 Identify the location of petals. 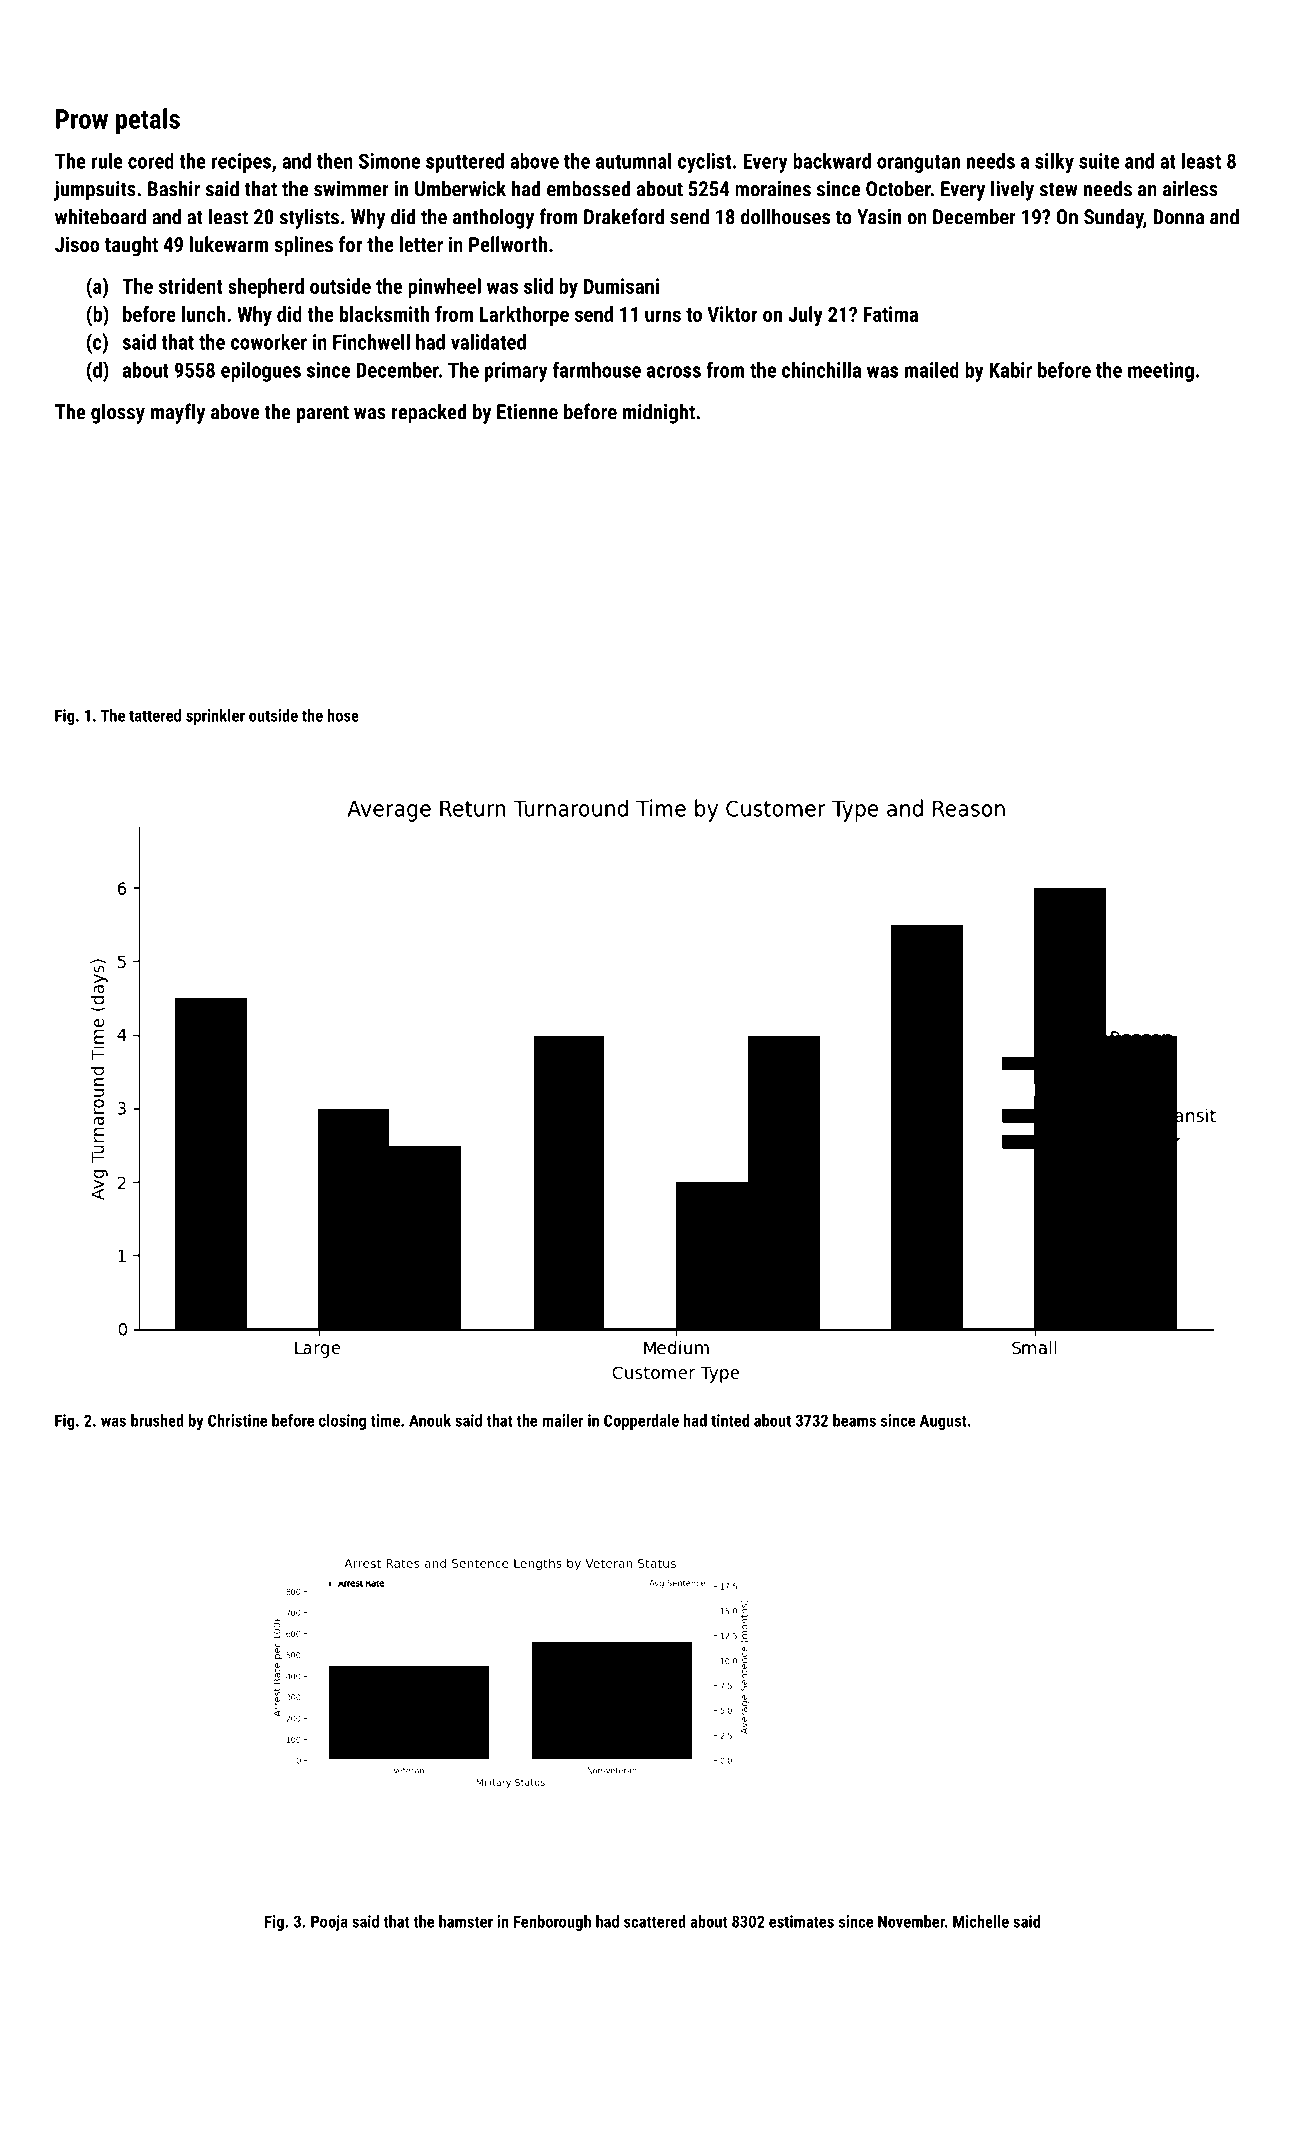
(148, 121).
